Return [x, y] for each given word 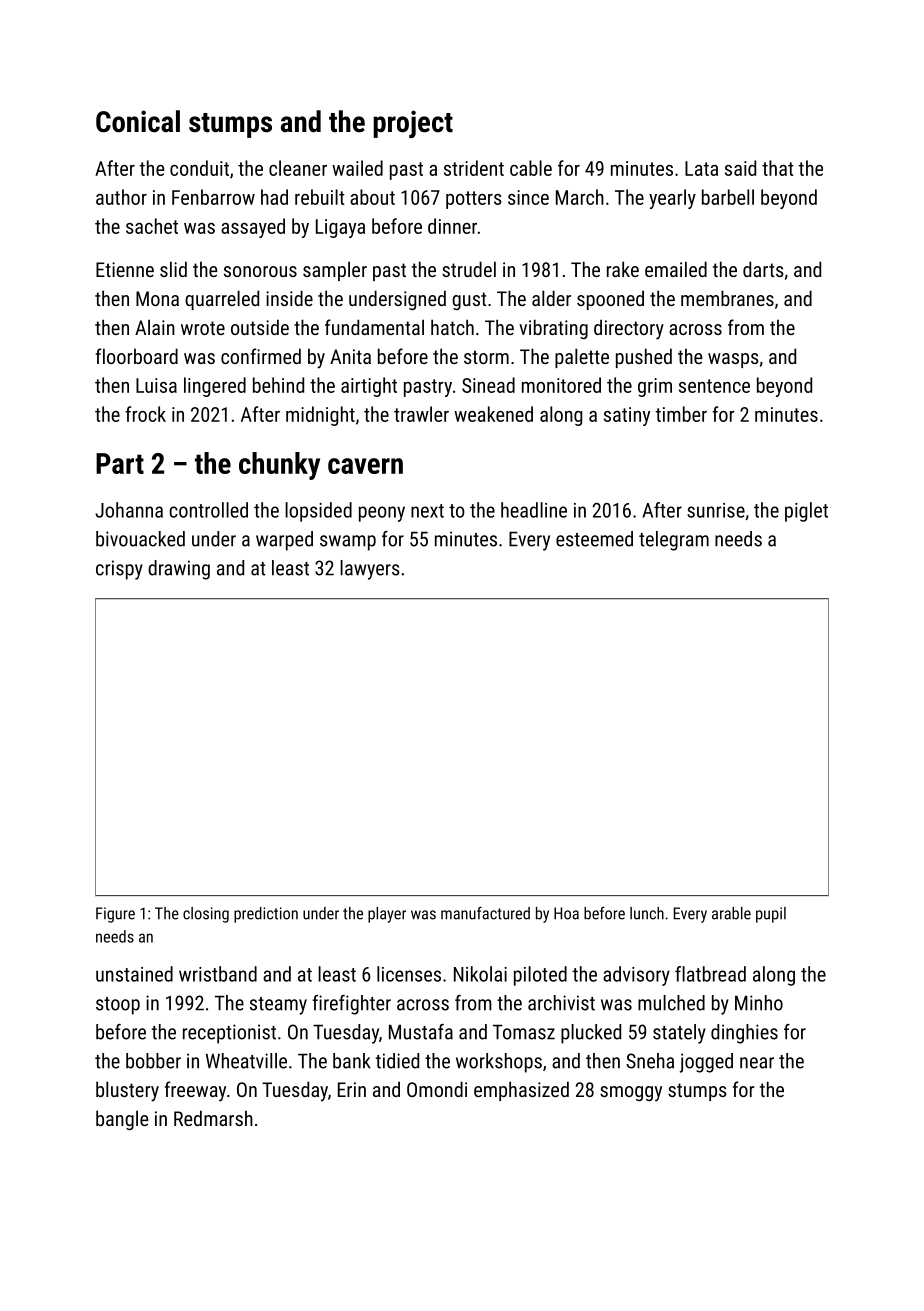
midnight [320, 416]
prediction [266, 915]
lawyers [370, 570]
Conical [138, 121]
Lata [701, 168]
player [387, 915]
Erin [352, 1089]
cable [531, 168]
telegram [674, 541]
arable [731, 913]
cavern [365, 466]
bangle [122, 1120]
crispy [119, 570]
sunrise [716, 510]
